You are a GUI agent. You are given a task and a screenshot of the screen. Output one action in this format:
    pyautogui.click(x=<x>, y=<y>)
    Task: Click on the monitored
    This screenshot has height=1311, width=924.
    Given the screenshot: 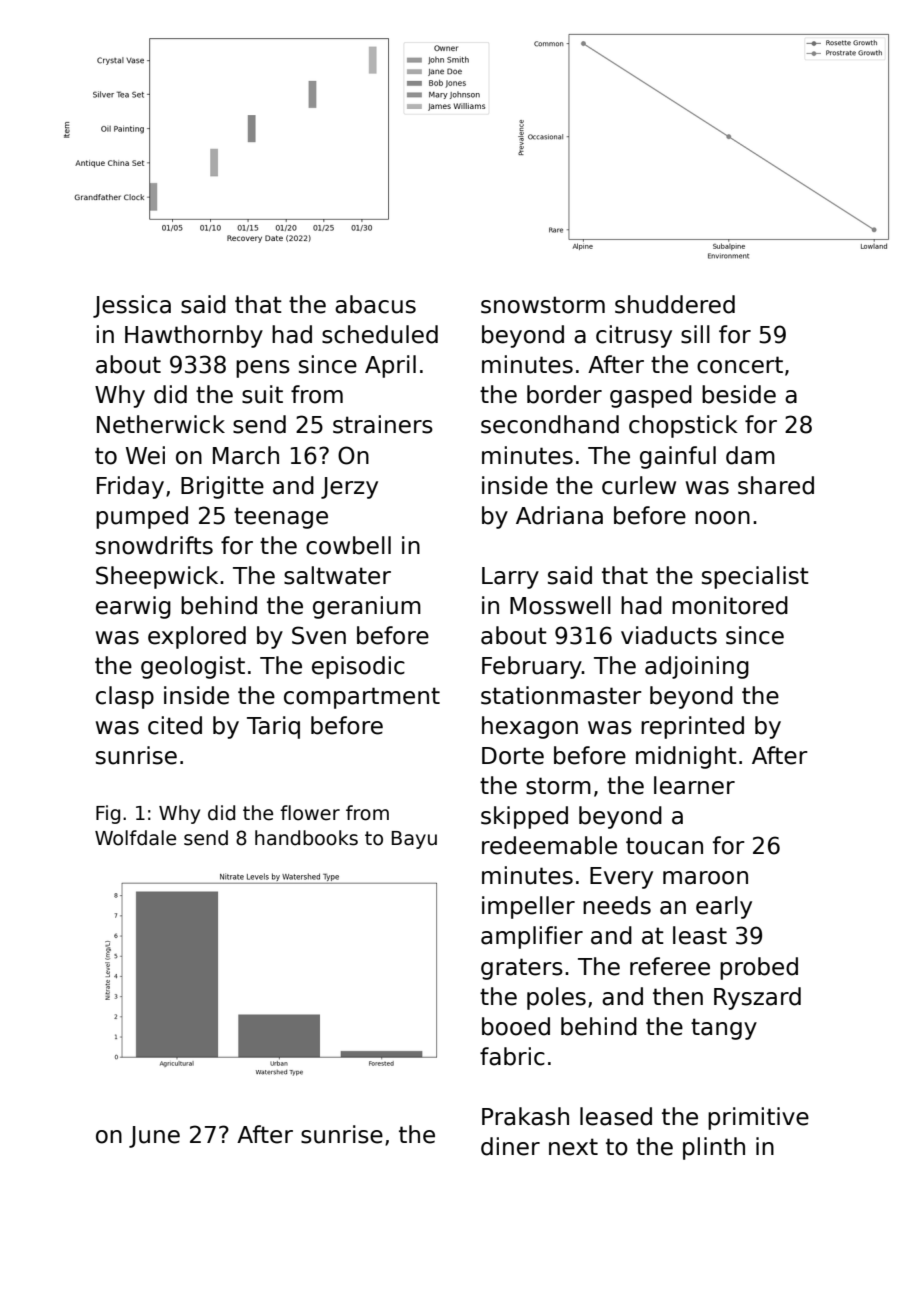 What is the action you would take?
    pyautogui.click(x=730, y=605)
